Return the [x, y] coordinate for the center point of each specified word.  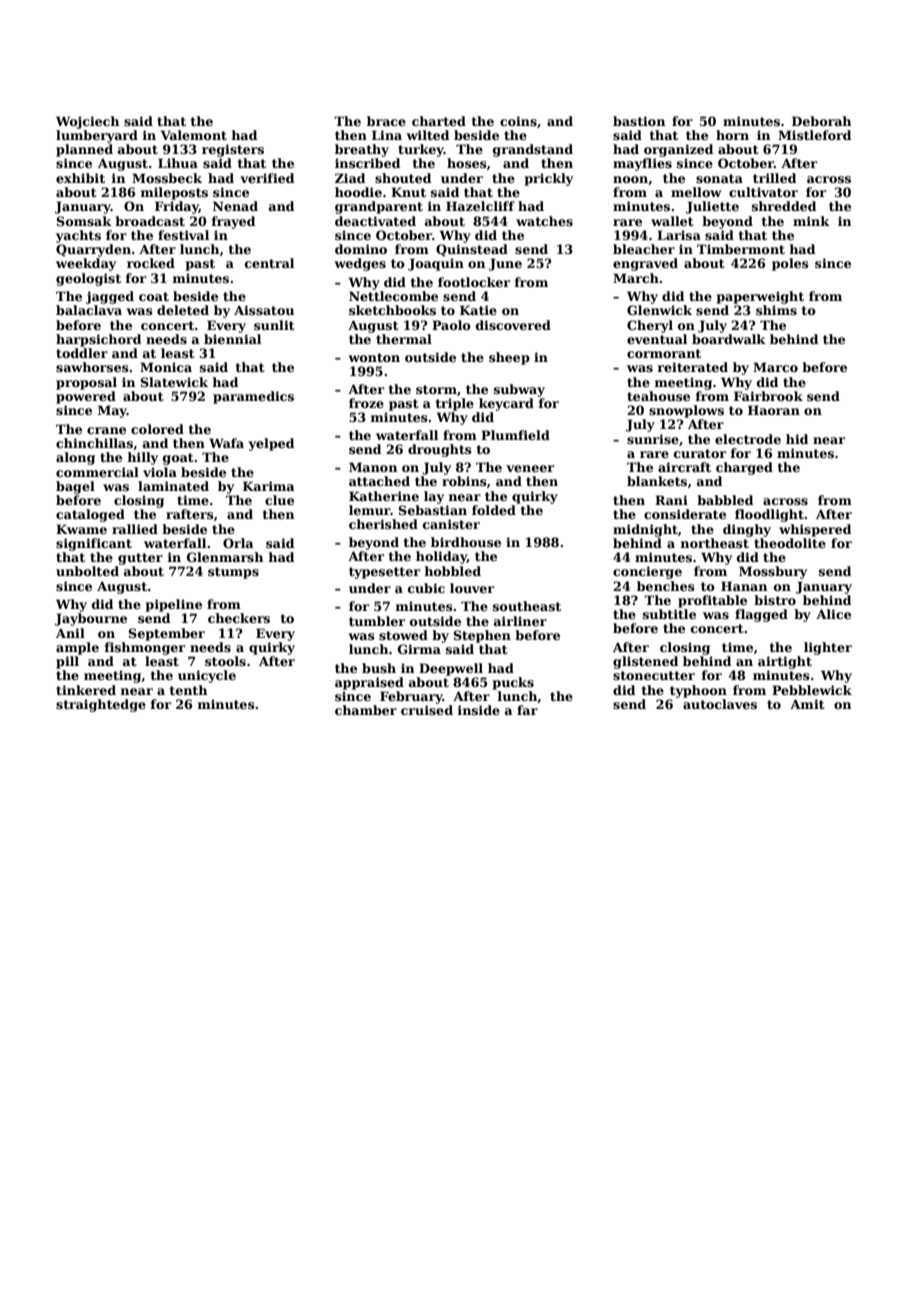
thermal [404, 339]
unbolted [87, 571]
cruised [427, 710]
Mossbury [773, 572]
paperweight [760, 297]
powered [86, 397]
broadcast [150, 221]
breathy [362, 150]
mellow [696, 192]
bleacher [644, 249]
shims [776, 310]
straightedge [101, 705]
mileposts [174, 193]
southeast [527, 606]
